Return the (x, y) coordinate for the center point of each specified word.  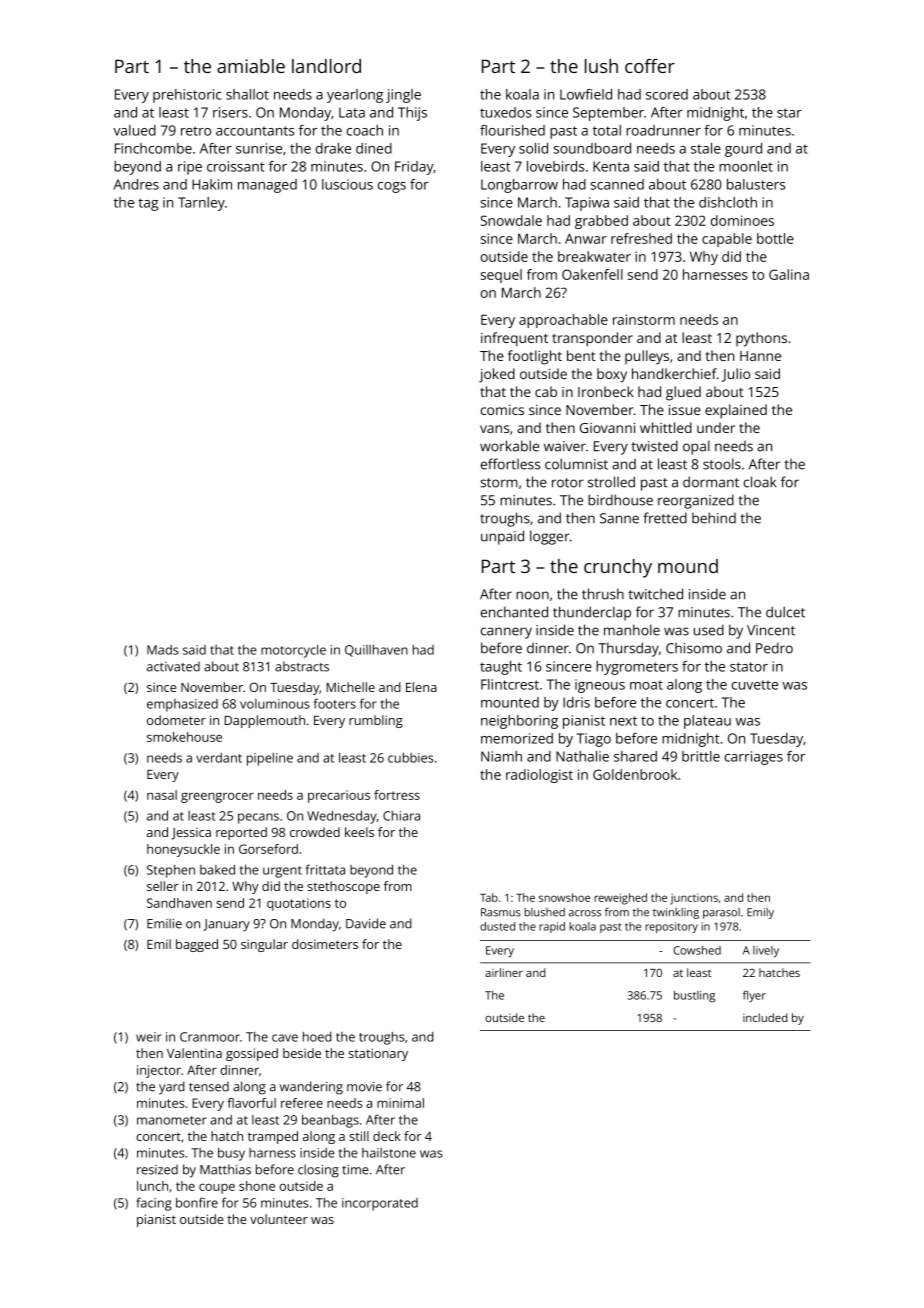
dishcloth (728, 202)
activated (173, 666)
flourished (512, 130)
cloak (760, 482)
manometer (172, 1120)
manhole (632, 630)
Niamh (501, 756)
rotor (568, 483)
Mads (163, 650)
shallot (247, 94)
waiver (565, 446)
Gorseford (268, 849)
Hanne (760, 356)
